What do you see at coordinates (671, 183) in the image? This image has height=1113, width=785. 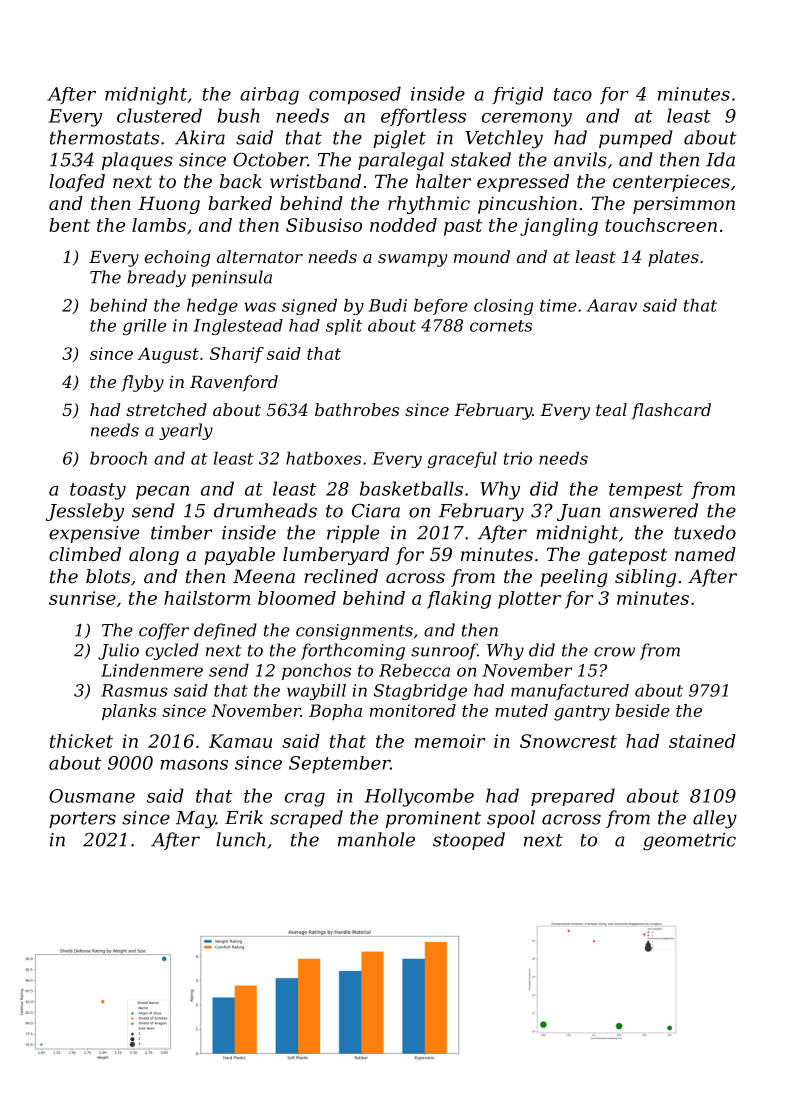 I see `centerpieces` at bounding box center [671, 183].
